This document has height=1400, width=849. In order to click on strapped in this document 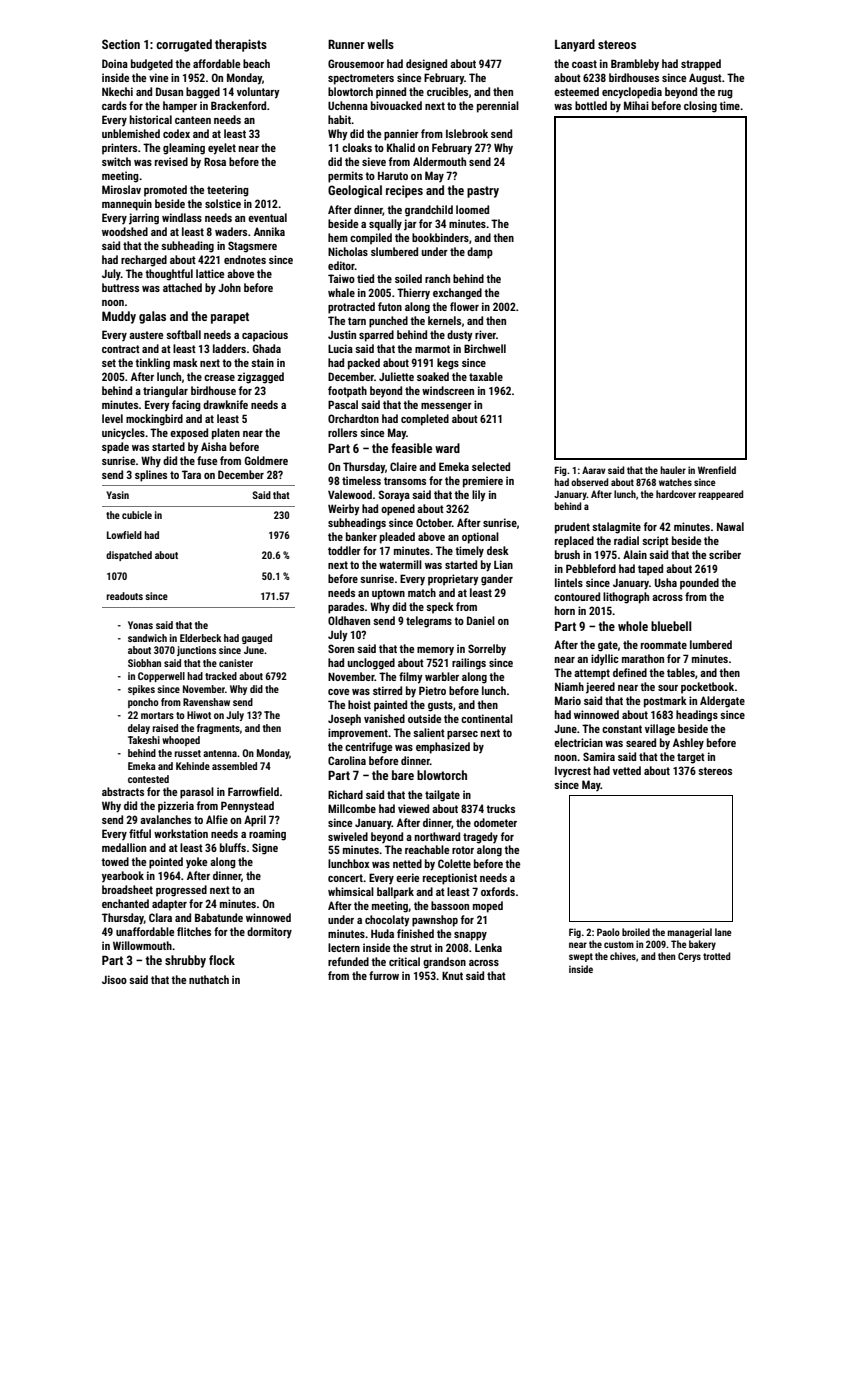, I will do `click(701, 65)`.
